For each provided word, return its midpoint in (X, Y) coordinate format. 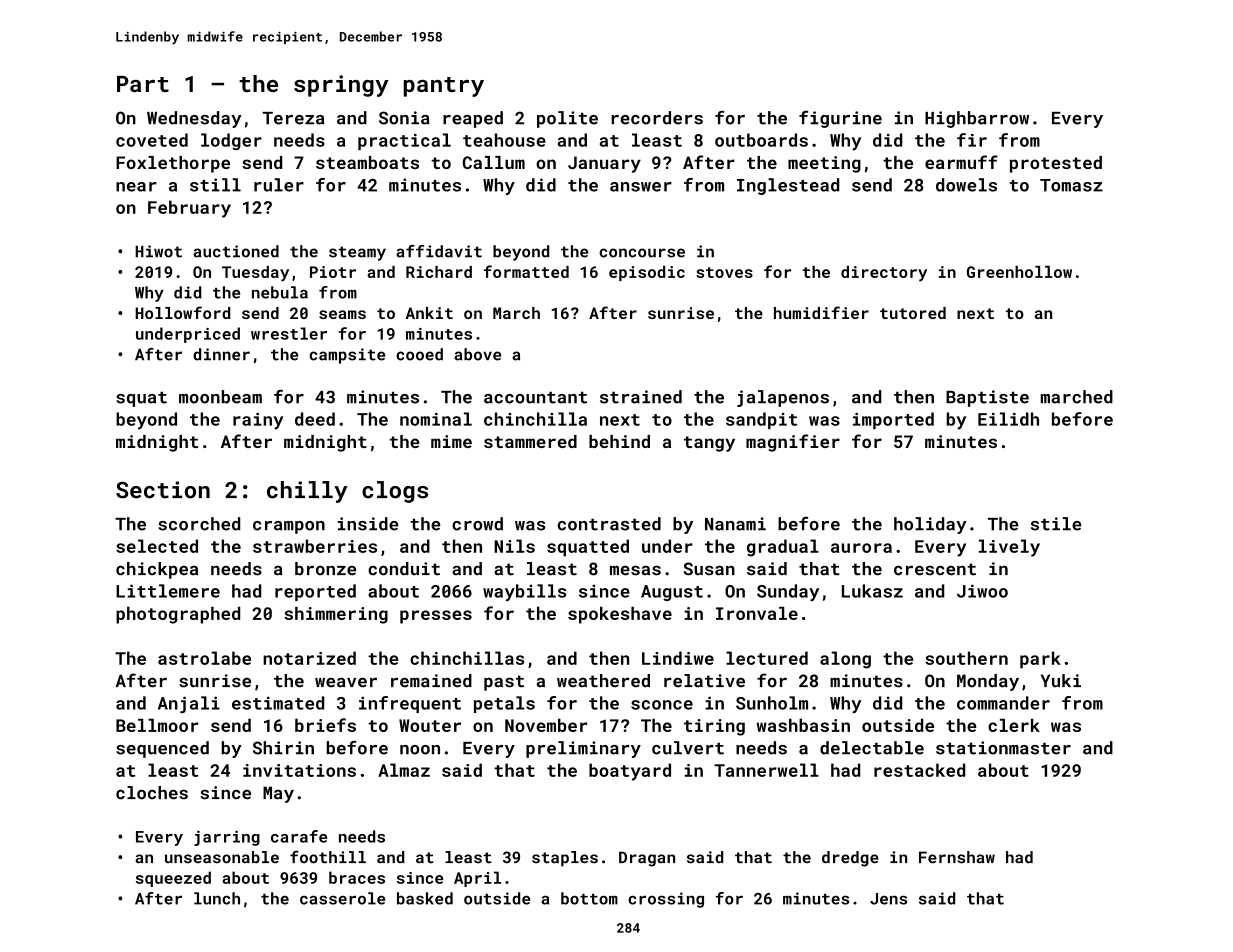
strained (641, 397)
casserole (342, 898)
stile (1056, 524)
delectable (872, 748)
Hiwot (158, 251)
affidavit (439, 251)
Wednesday (194, 119)
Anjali (189, 704)
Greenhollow (1019, 272)
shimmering (336, 615)
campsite (347, 356)
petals (504, 704)
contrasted (609, 524)
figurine (840, 119)
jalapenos (783, 398)
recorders (657, 118)
